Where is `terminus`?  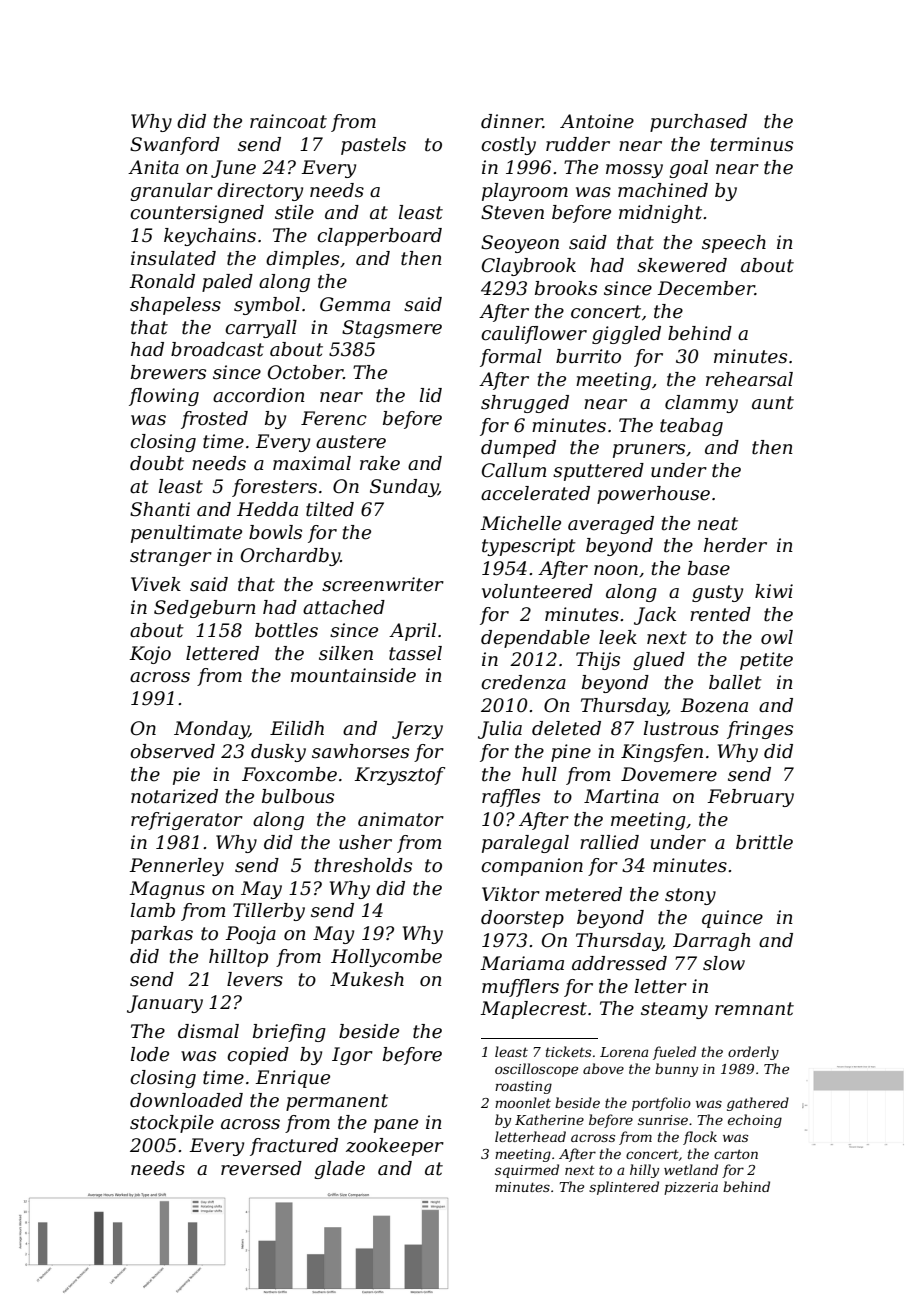
terminus is located at coordinates (752, 144).
